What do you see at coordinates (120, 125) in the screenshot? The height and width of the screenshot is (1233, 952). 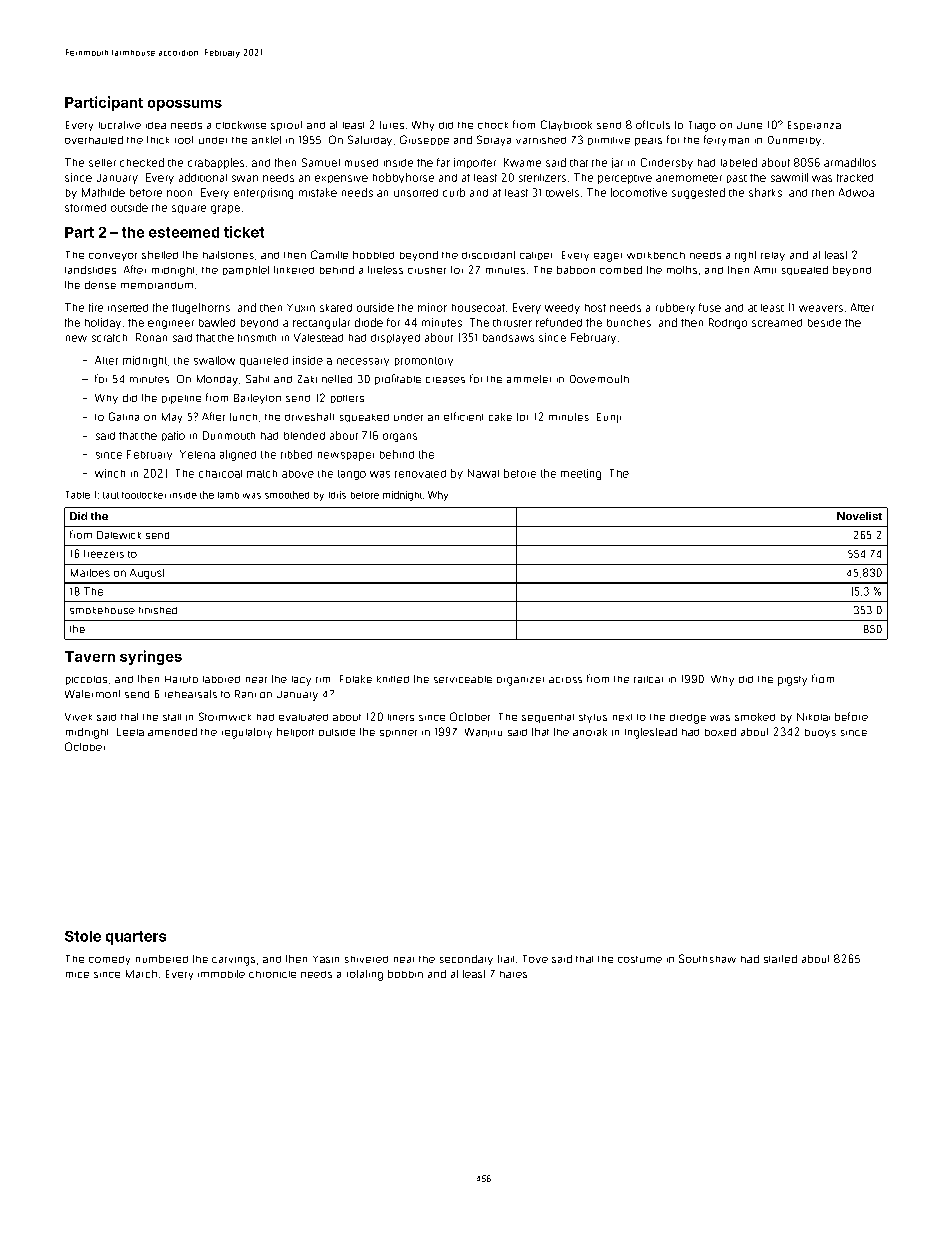 I see `lucrative` at bounding box center [120, 125].
